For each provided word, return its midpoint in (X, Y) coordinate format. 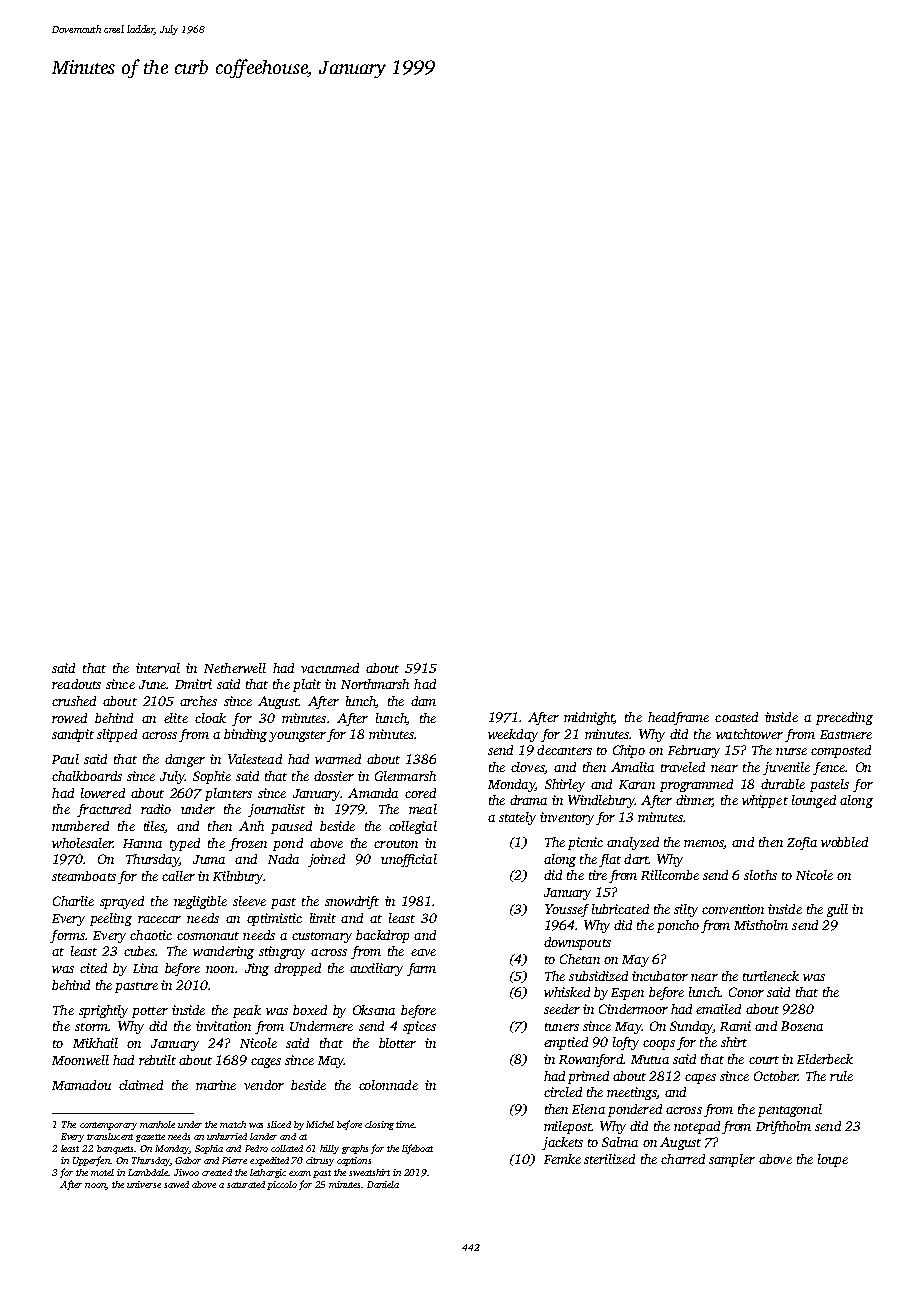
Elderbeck (825, 1059)
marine (216, 1085)
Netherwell (235, 668)
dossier (334, 776)
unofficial (409, 860)
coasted (736, 717)
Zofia (802, 843)
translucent (110, 1136)
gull (837, 910)
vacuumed (330, 668)
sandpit (73, 735)
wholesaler (82, 843)
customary (322, 937)
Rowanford (591, 1060)
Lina (145, 968)
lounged (814, 801)
